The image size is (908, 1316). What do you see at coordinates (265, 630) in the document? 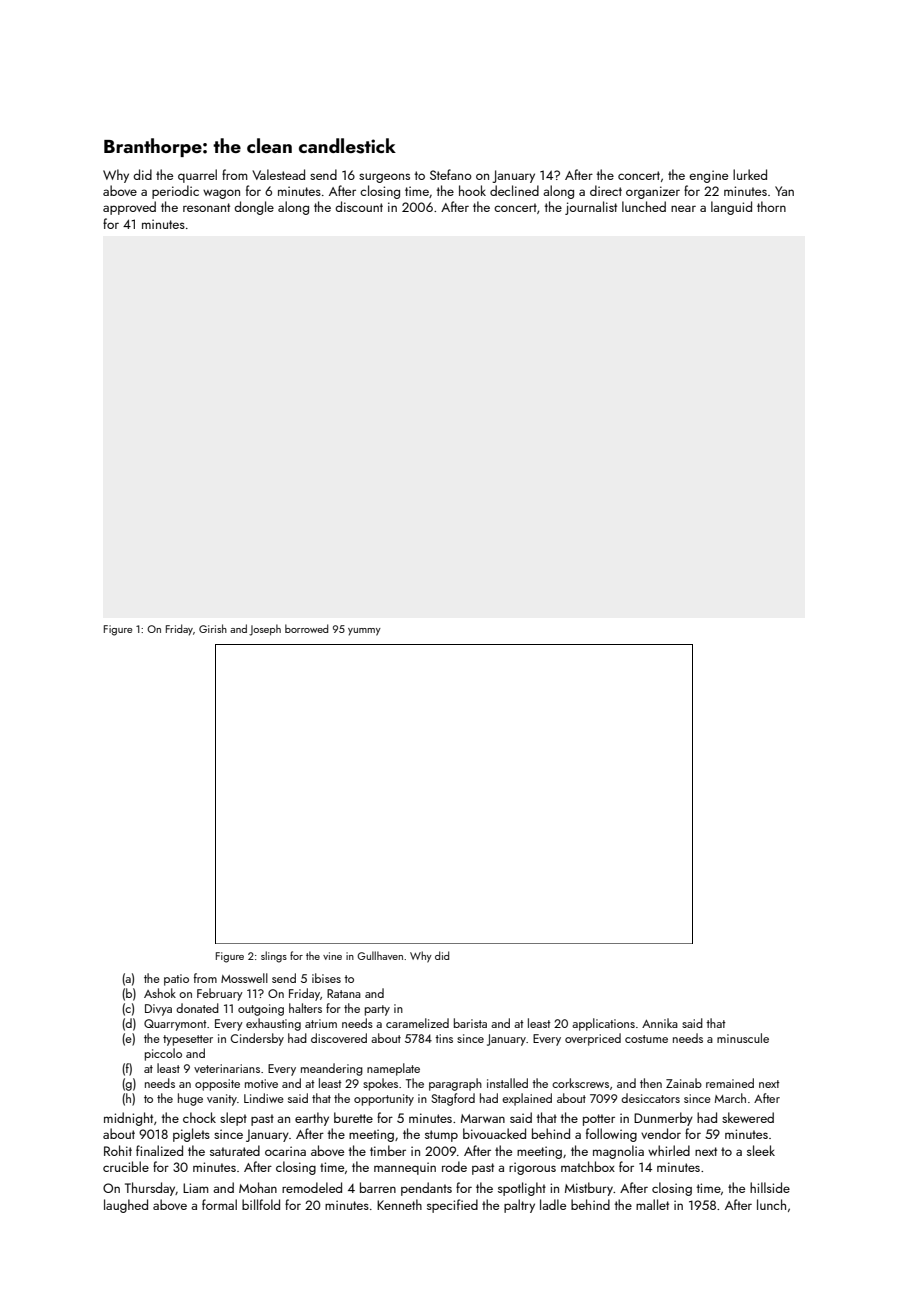
I see `Joseph` at bounding box center [265, 630].
